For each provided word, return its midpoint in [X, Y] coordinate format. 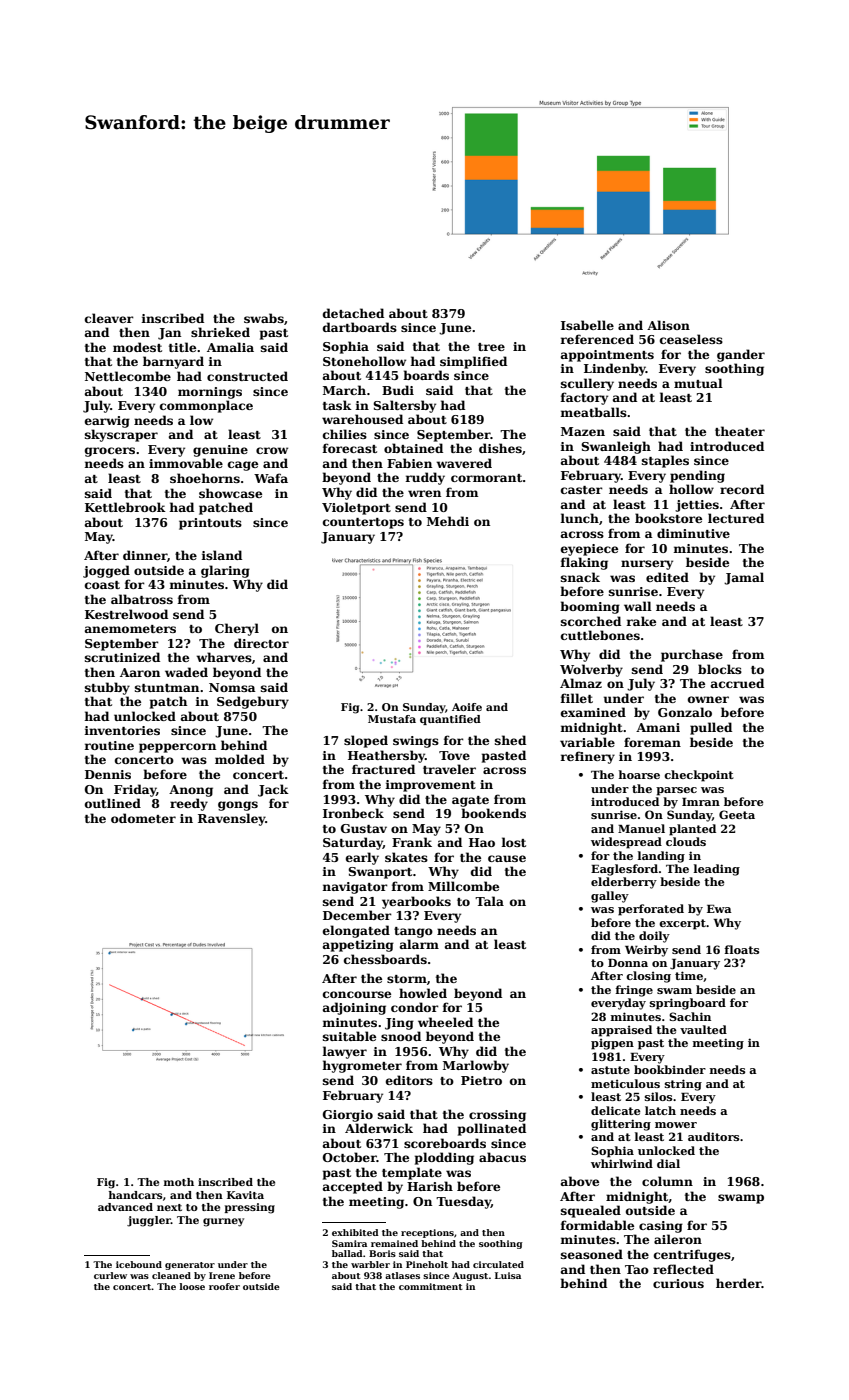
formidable [597, 1225]
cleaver [109, 318]
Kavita [245, 1195]
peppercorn [177, 748]
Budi [398, 390]
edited [667, 577]
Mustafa [392, 719]
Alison [668, 325]
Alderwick [379, 1128]
